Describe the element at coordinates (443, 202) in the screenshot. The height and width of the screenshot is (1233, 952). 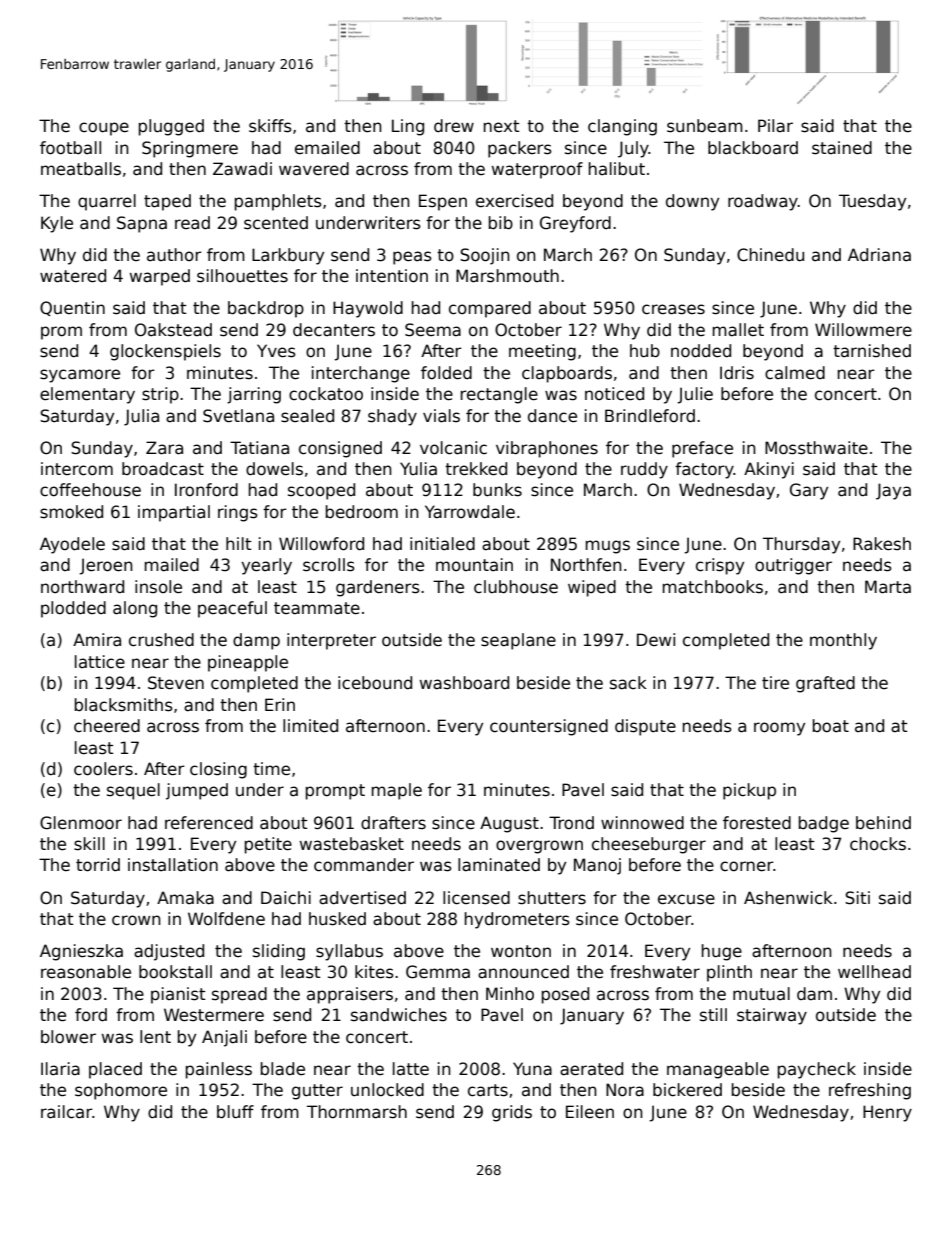
I see `Espen` at that location.
